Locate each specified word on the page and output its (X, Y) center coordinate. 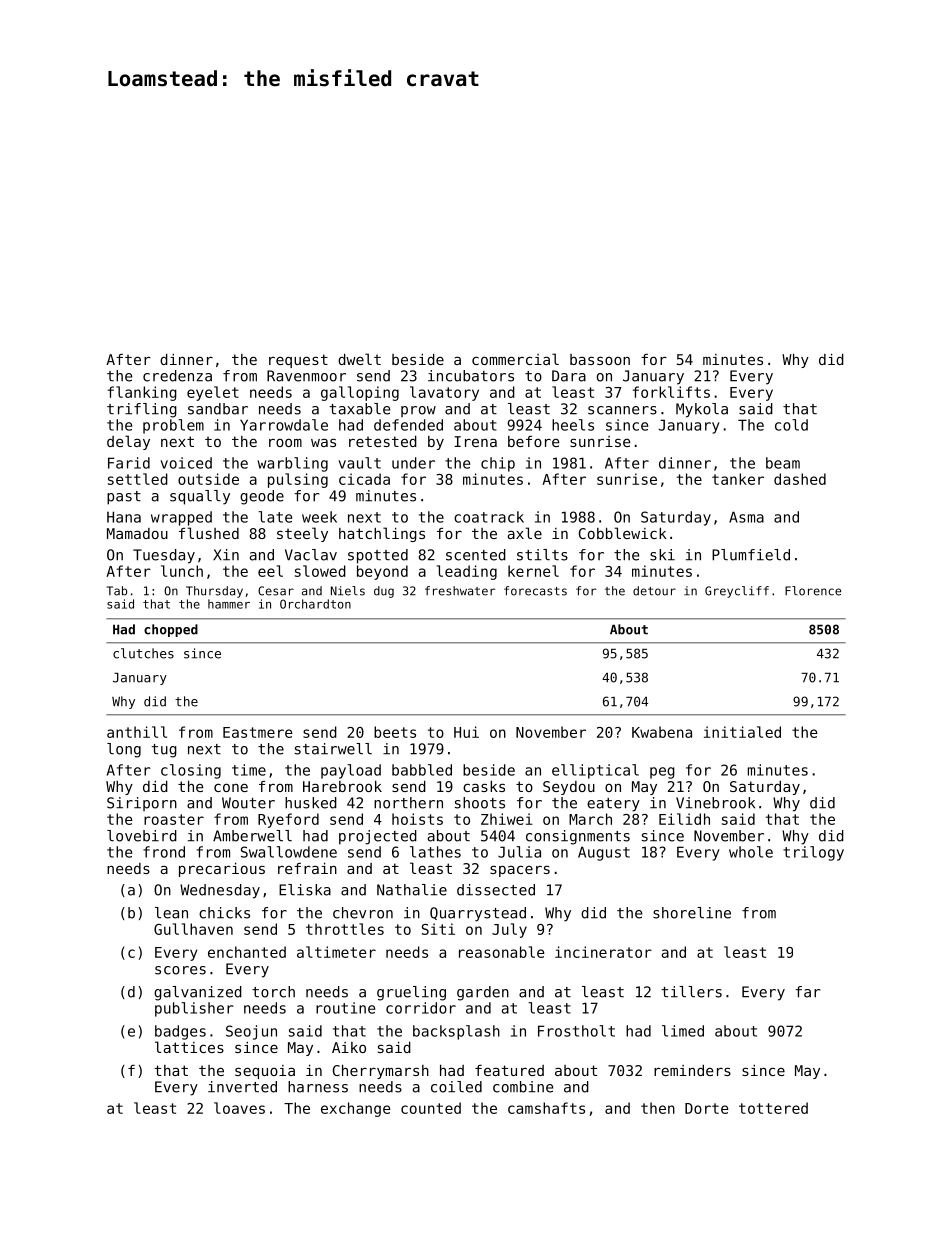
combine (523, 1087)
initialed (742, 732)
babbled (422, 770)
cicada (364, 479)
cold (791, 425)
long (124, 750)
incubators (471, 376)
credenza (177, 376)
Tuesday (164, 556)
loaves (239, 1108)
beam (783, 463)
